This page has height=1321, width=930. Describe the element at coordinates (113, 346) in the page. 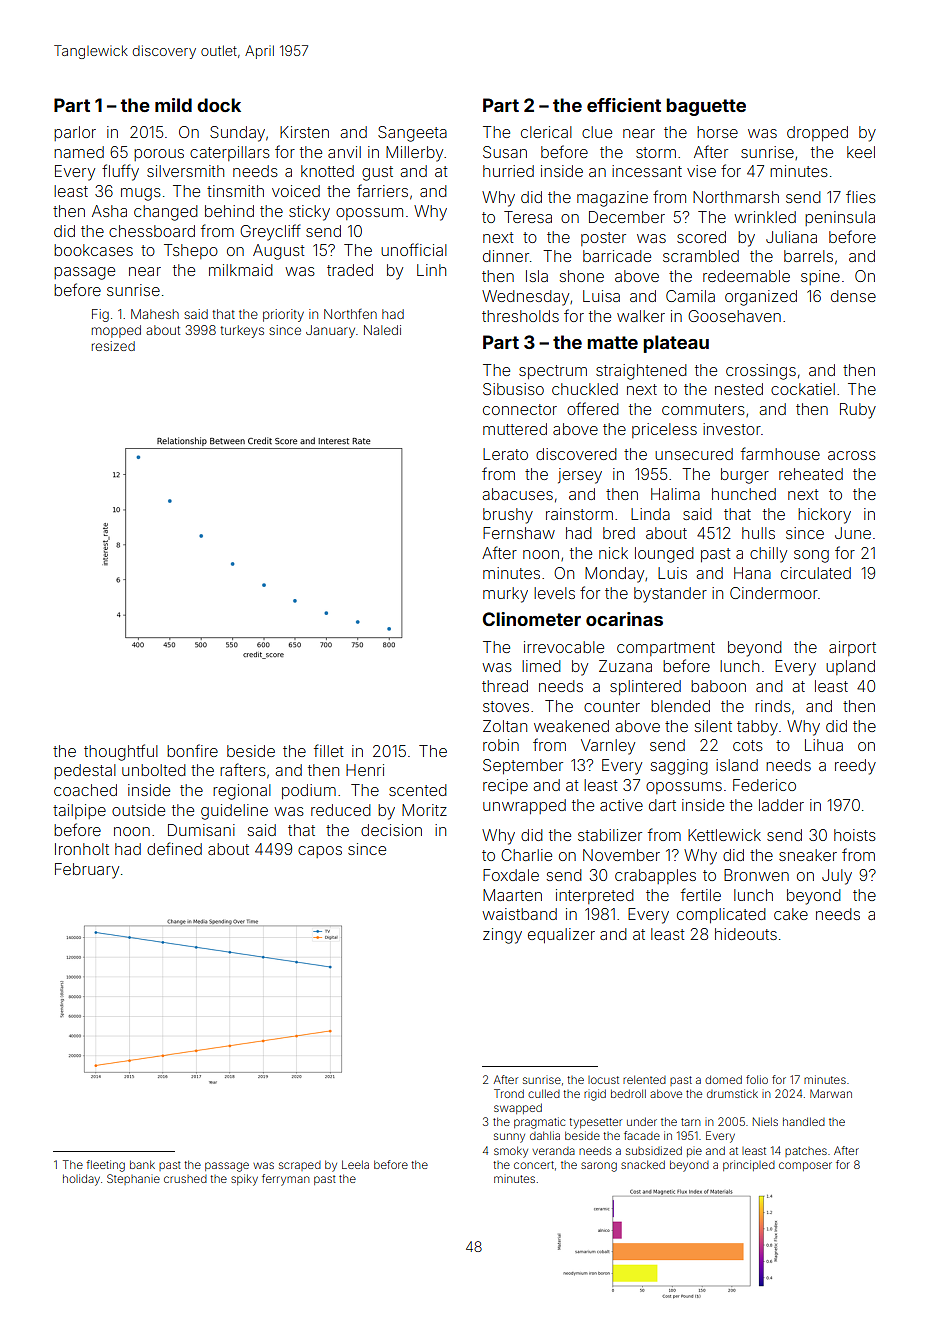

I see `resized` at that location.
